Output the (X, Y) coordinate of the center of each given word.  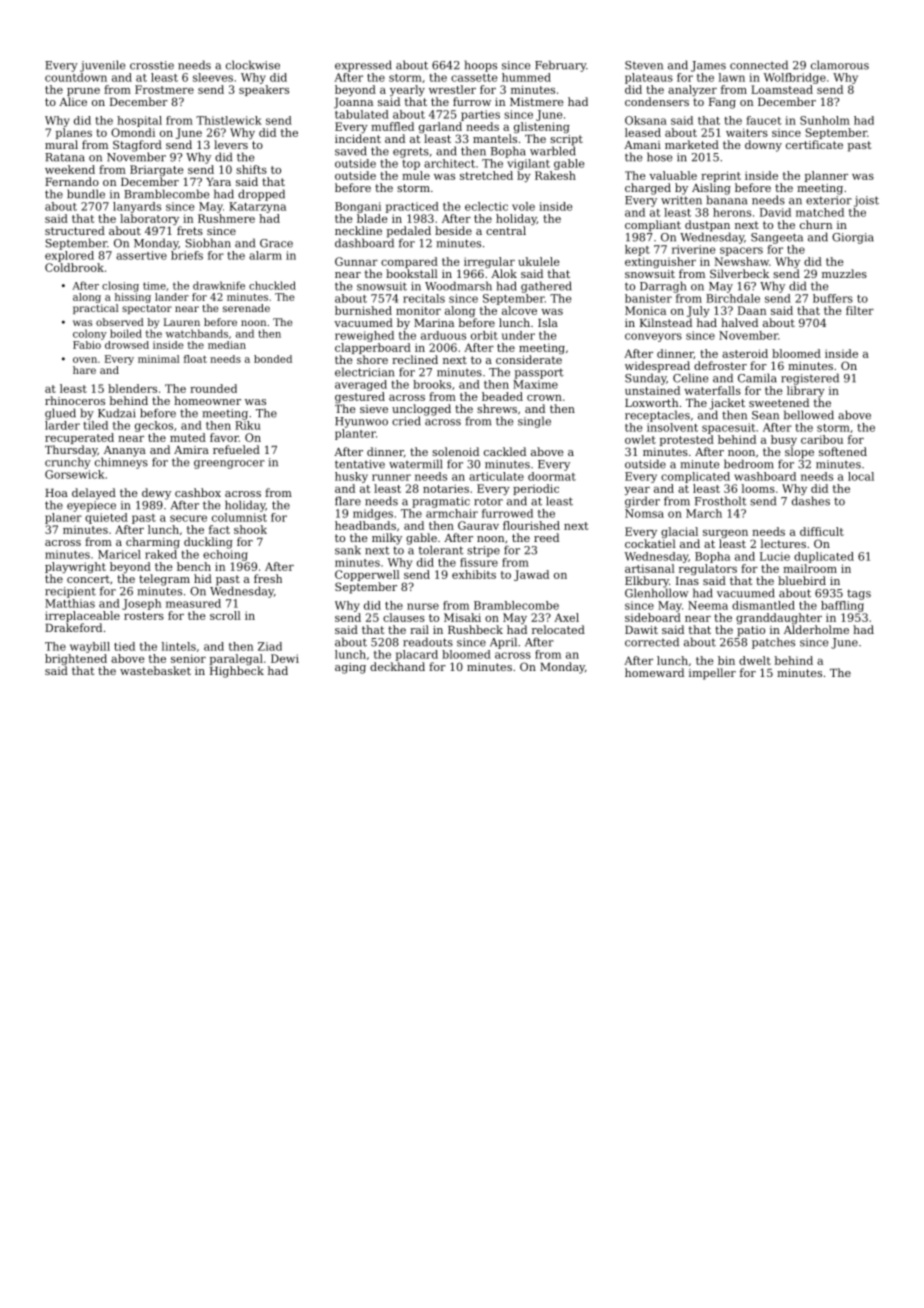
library (806, 391)
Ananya (125, 451)
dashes (811, 501)
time (154, 286)
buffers (833, 298)
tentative (360, 464)
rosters (144, 616)
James (708, 66)
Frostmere (164, 89)
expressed (363, 66)
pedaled (409, 232)
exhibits (474, 574)
